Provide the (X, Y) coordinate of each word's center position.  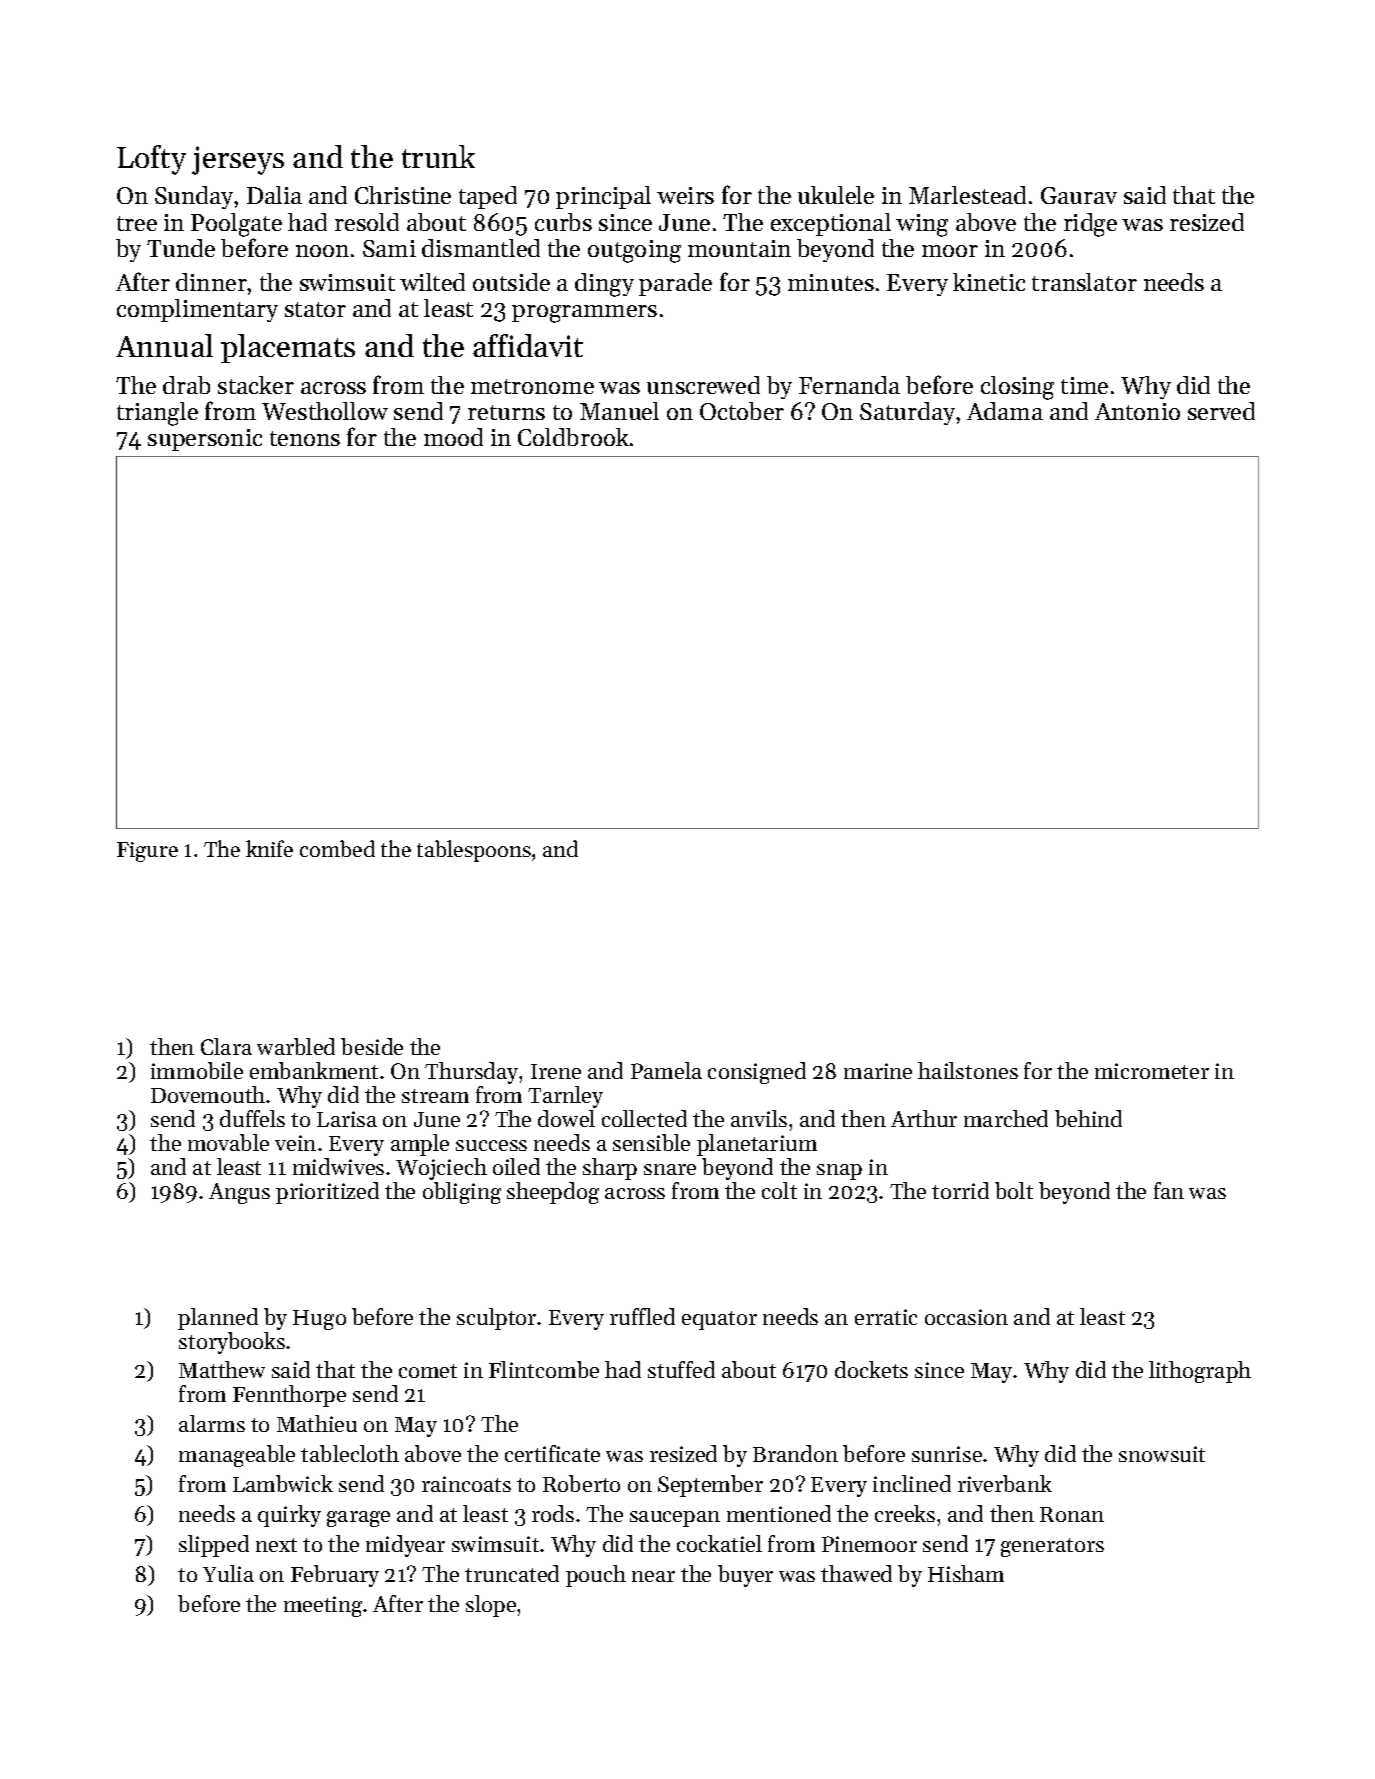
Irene (556, 1071)
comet (428, 1371)
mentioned (779, 1513)
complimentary (197, 310)
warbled (296, 1046)
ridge (1090, 225)
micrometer (1152, 1071)
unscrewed (703, 385)
